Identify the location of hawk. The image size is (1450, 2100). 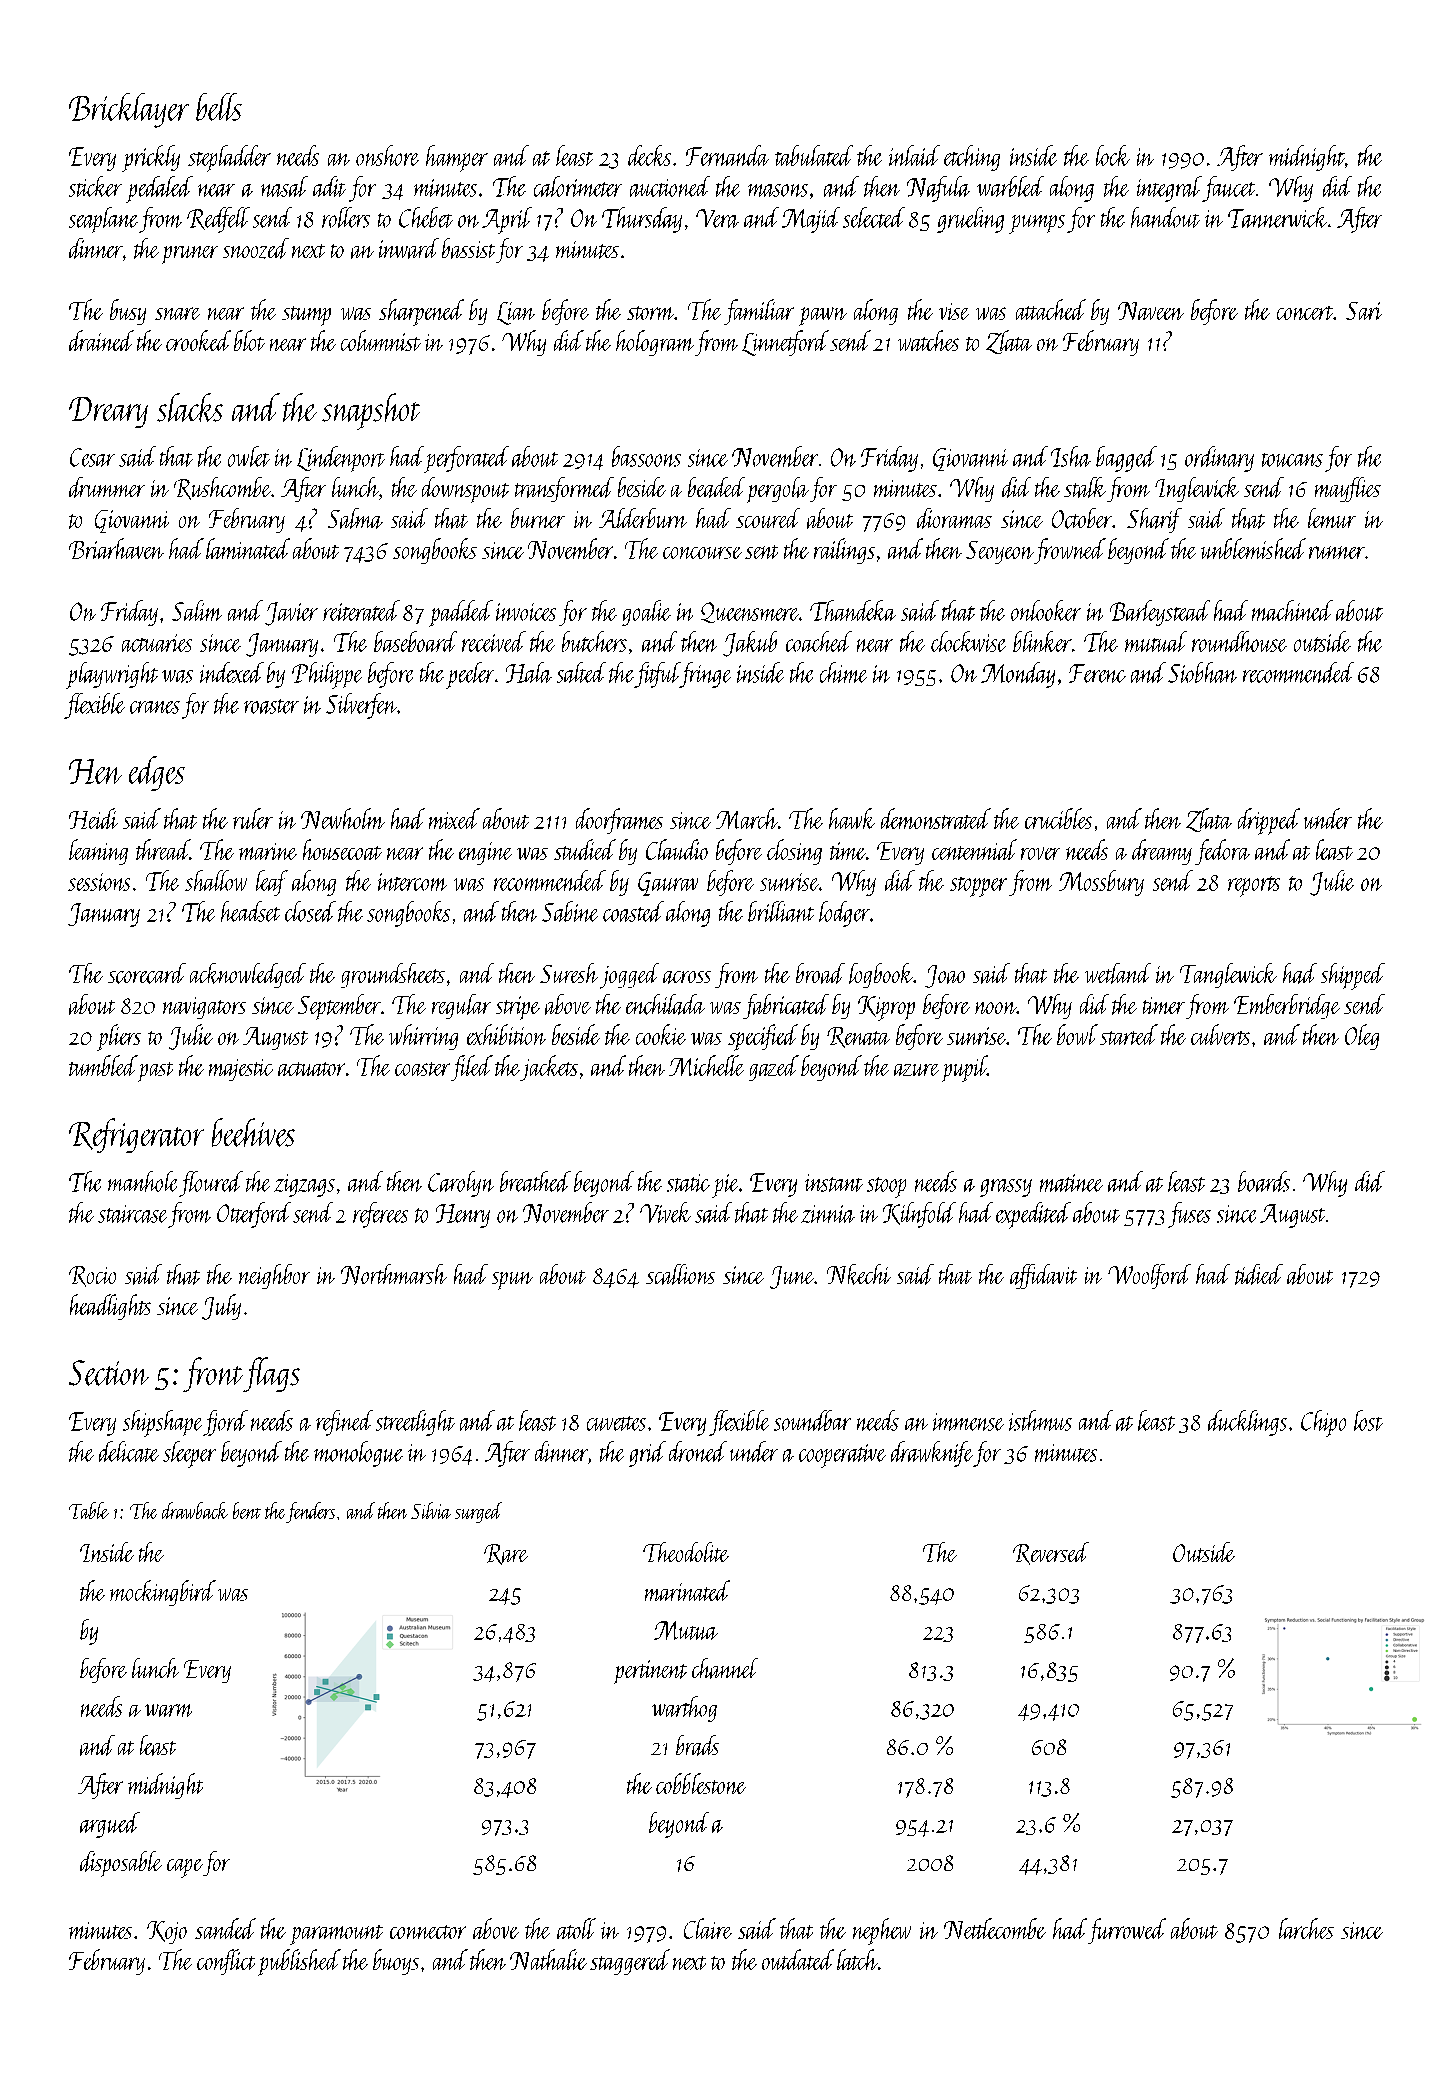
(852, 818).
